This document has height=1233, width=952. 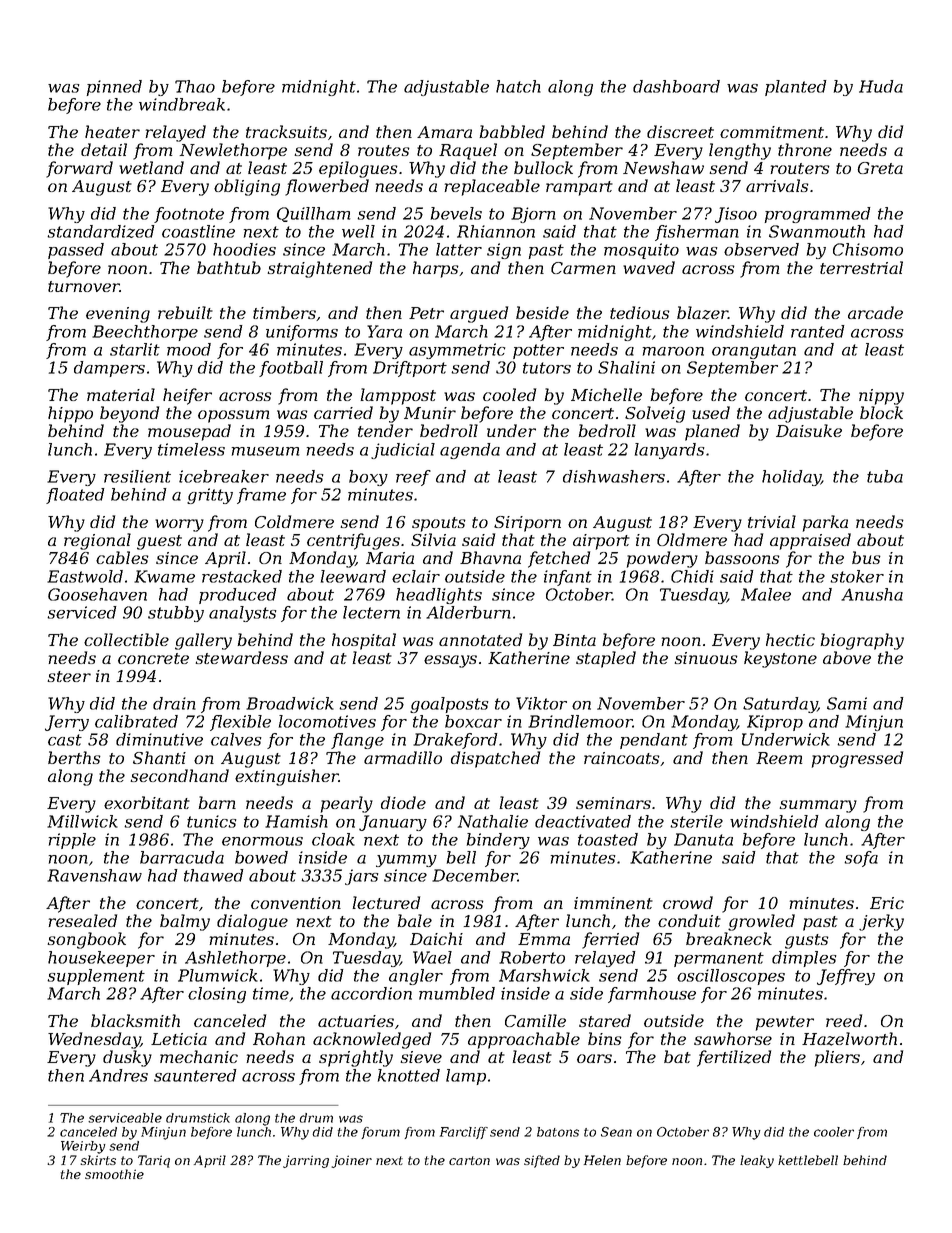 I want to click on cast, so click(x=65, y=740).
